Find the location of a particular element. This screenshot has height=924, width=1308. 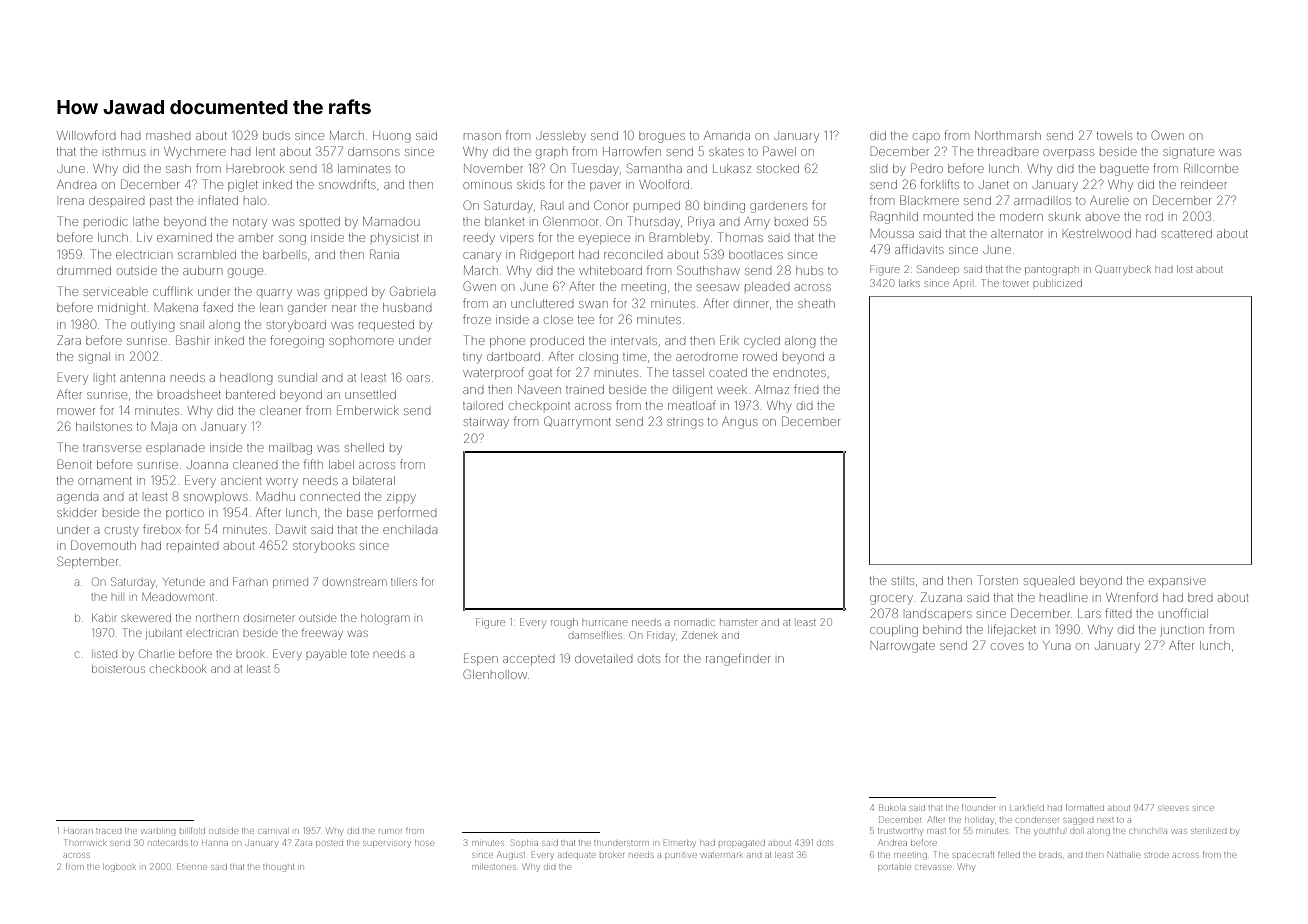

fried is located at coordinates (806, 389).
